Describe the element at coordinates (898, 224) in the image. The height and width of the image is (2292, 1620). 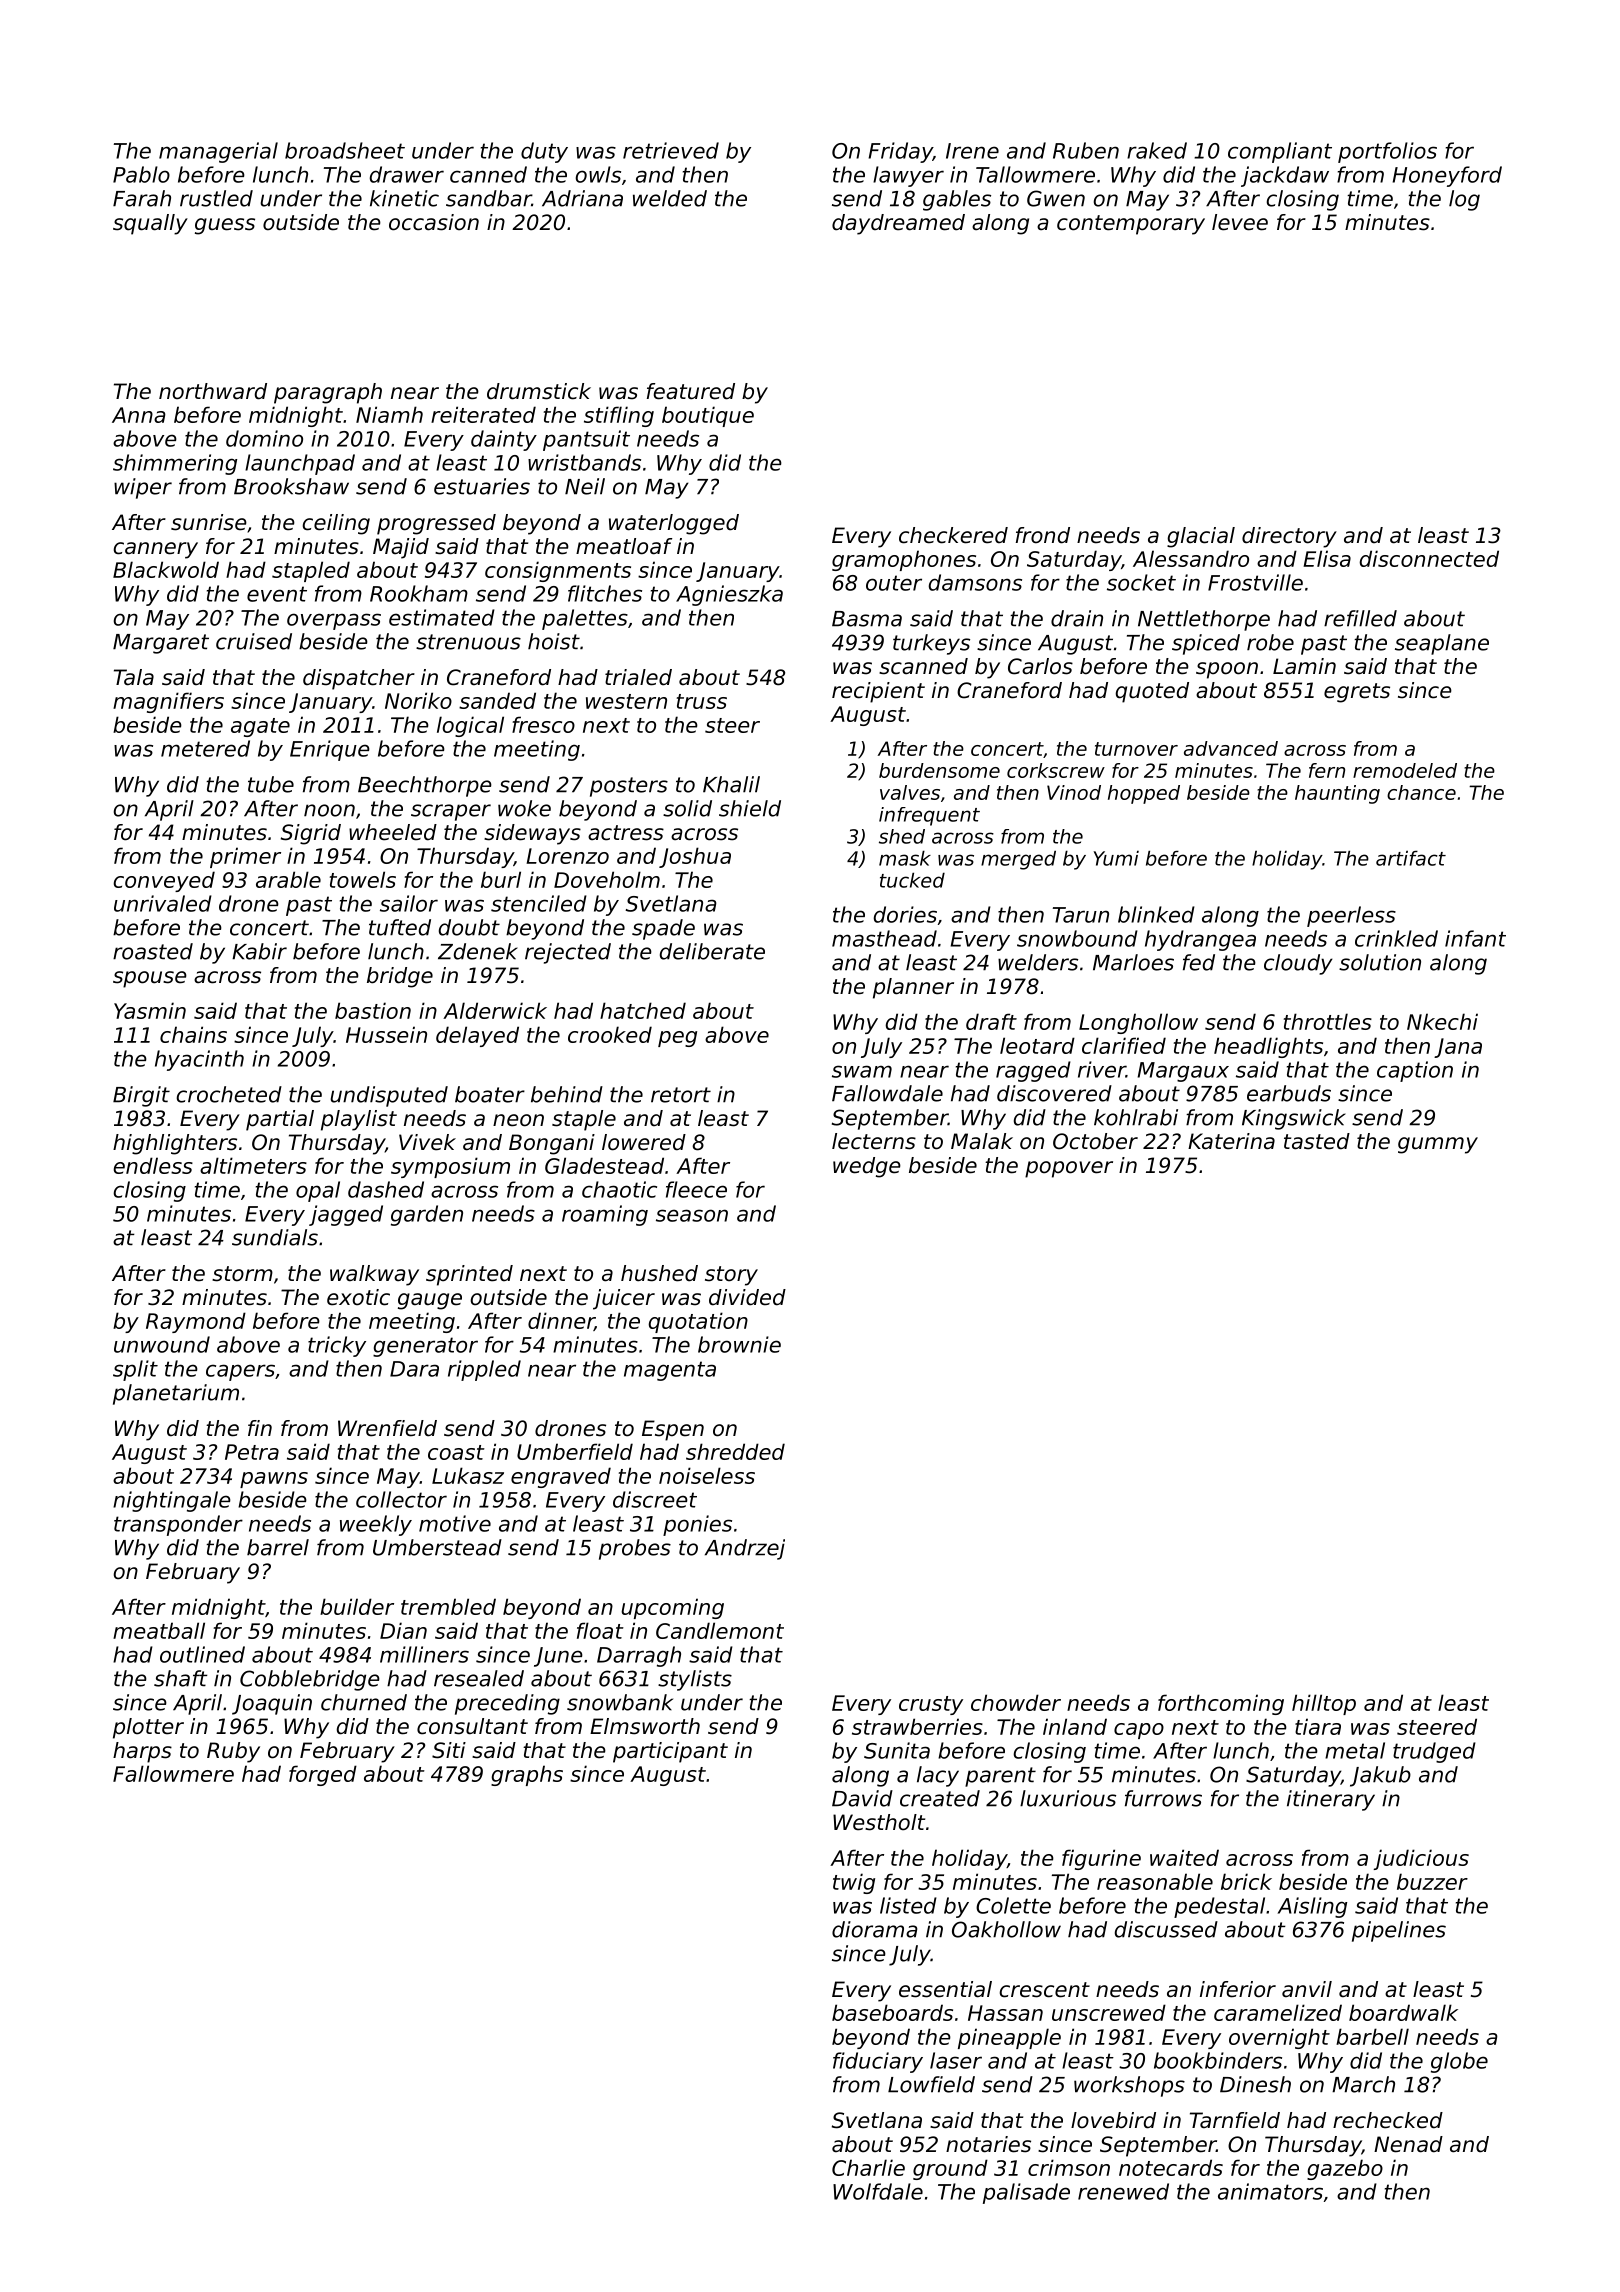
I see `daydreamed` at that location.
